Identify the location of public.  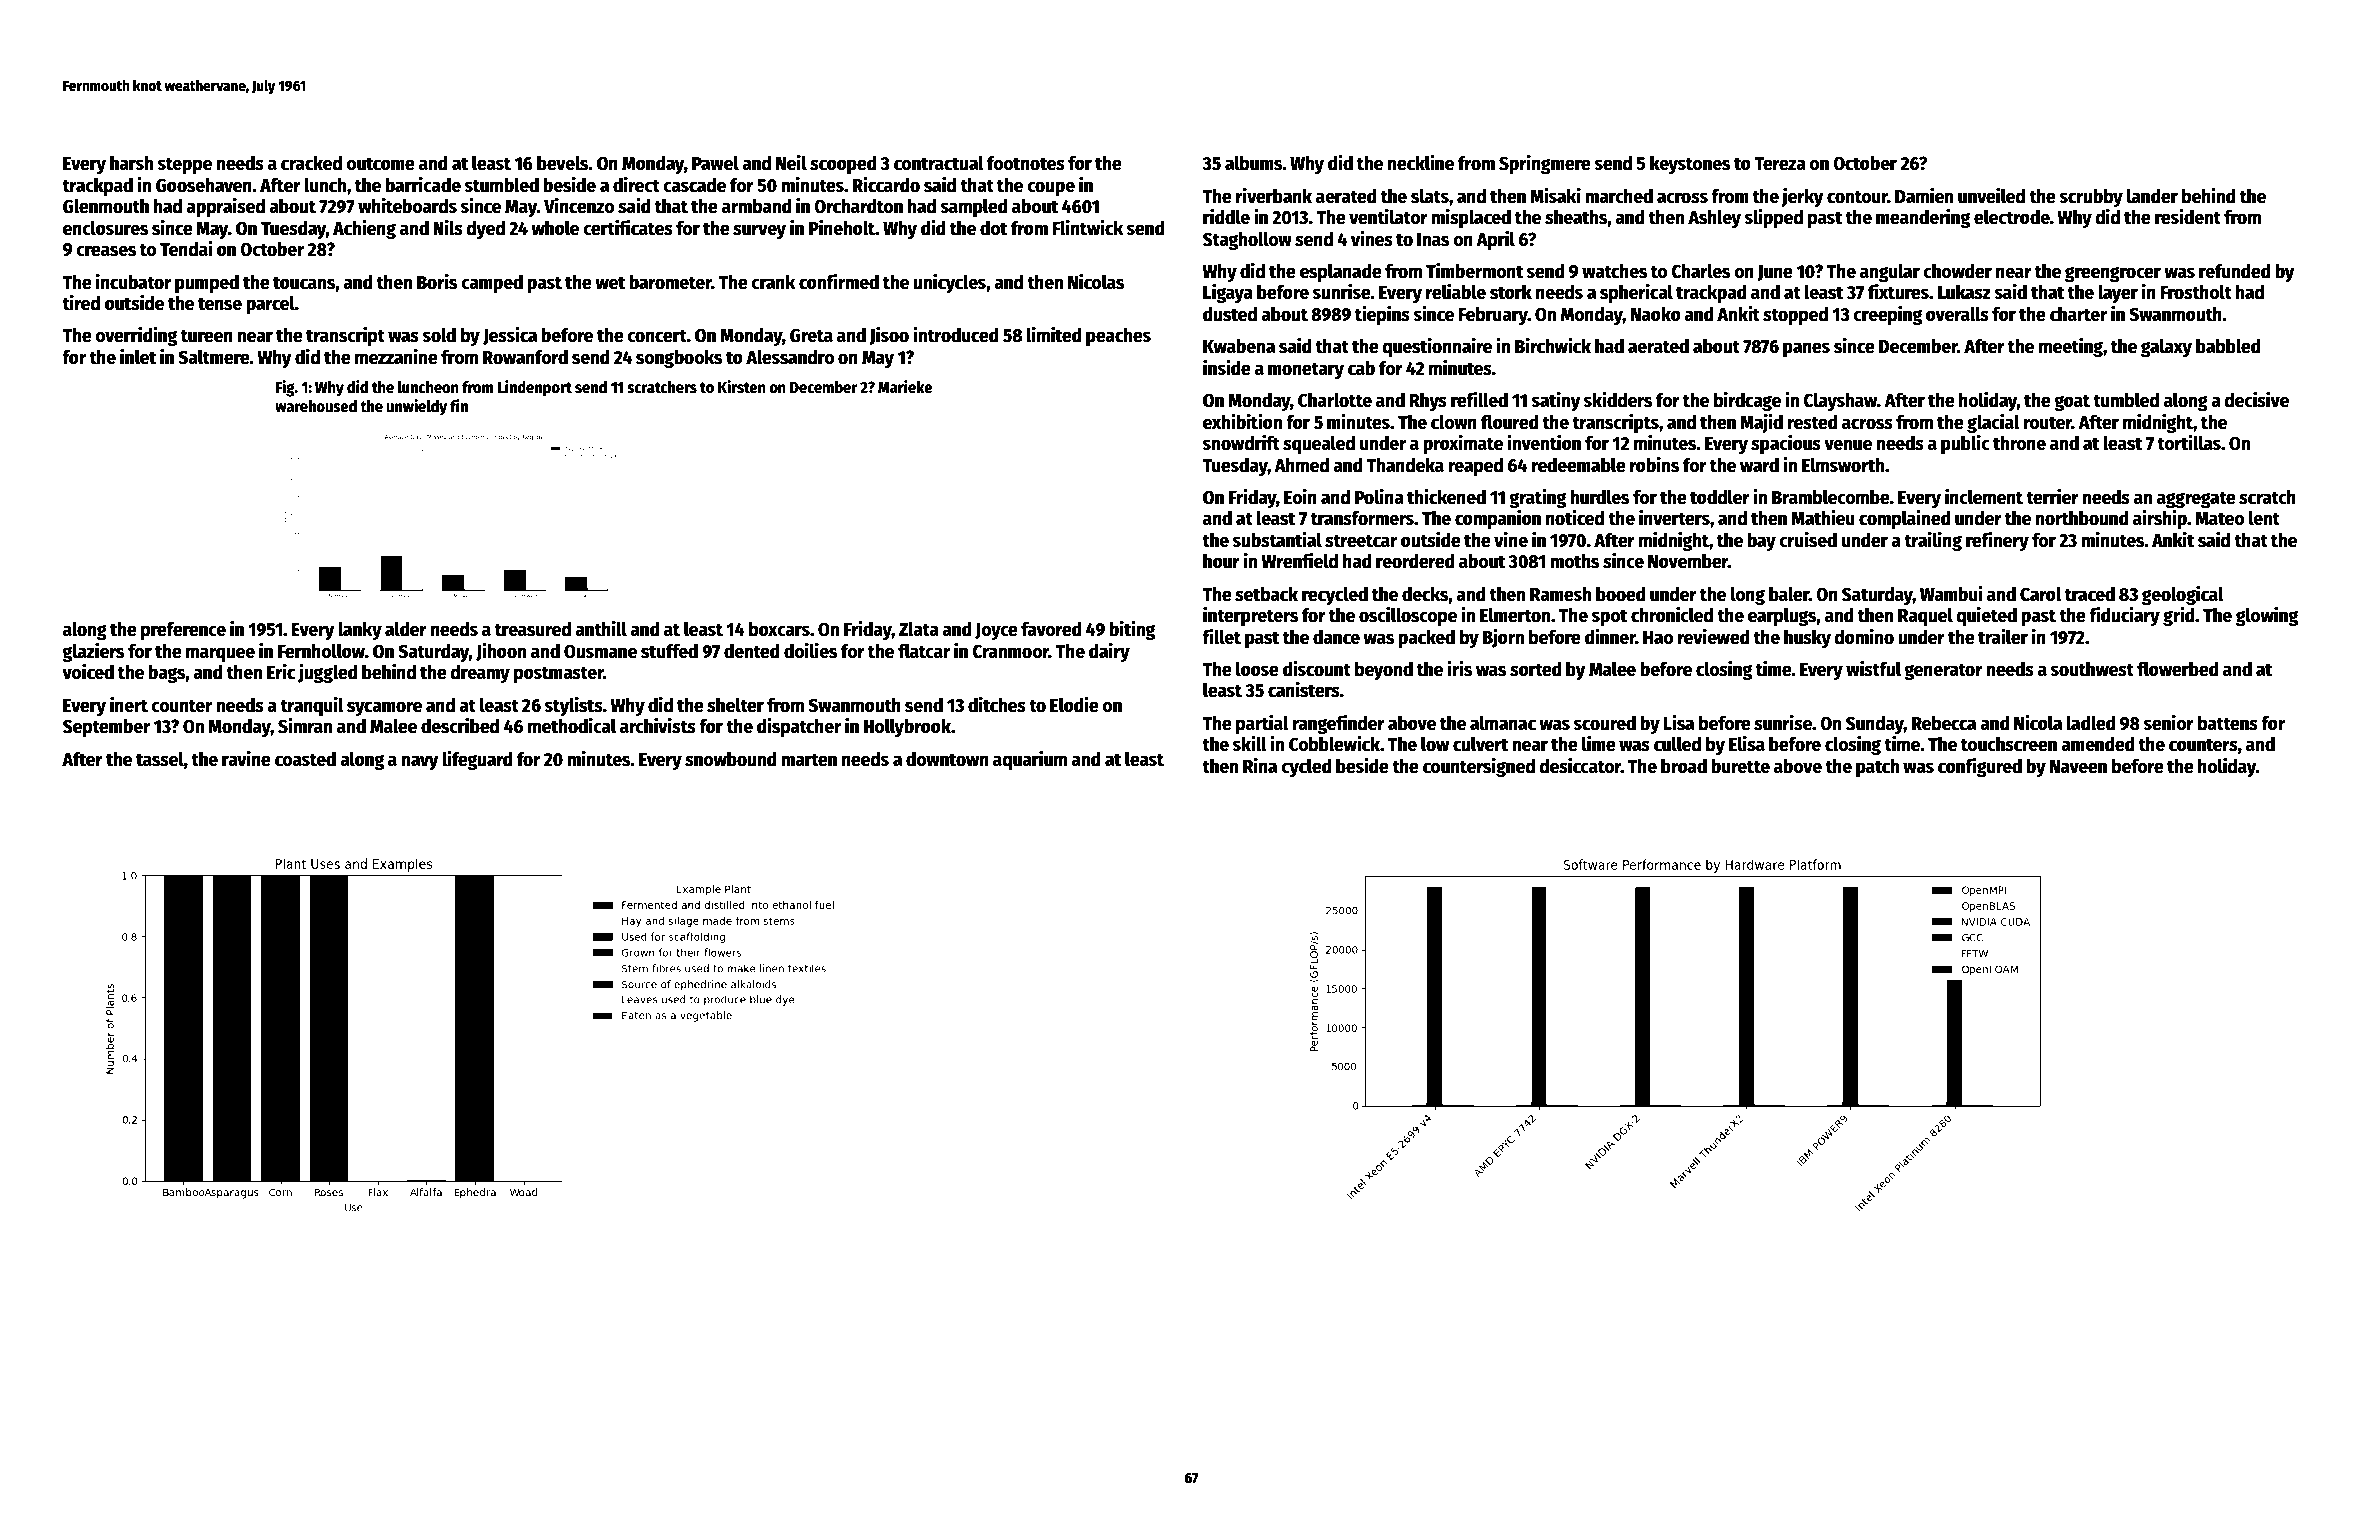
(1965, 444).
